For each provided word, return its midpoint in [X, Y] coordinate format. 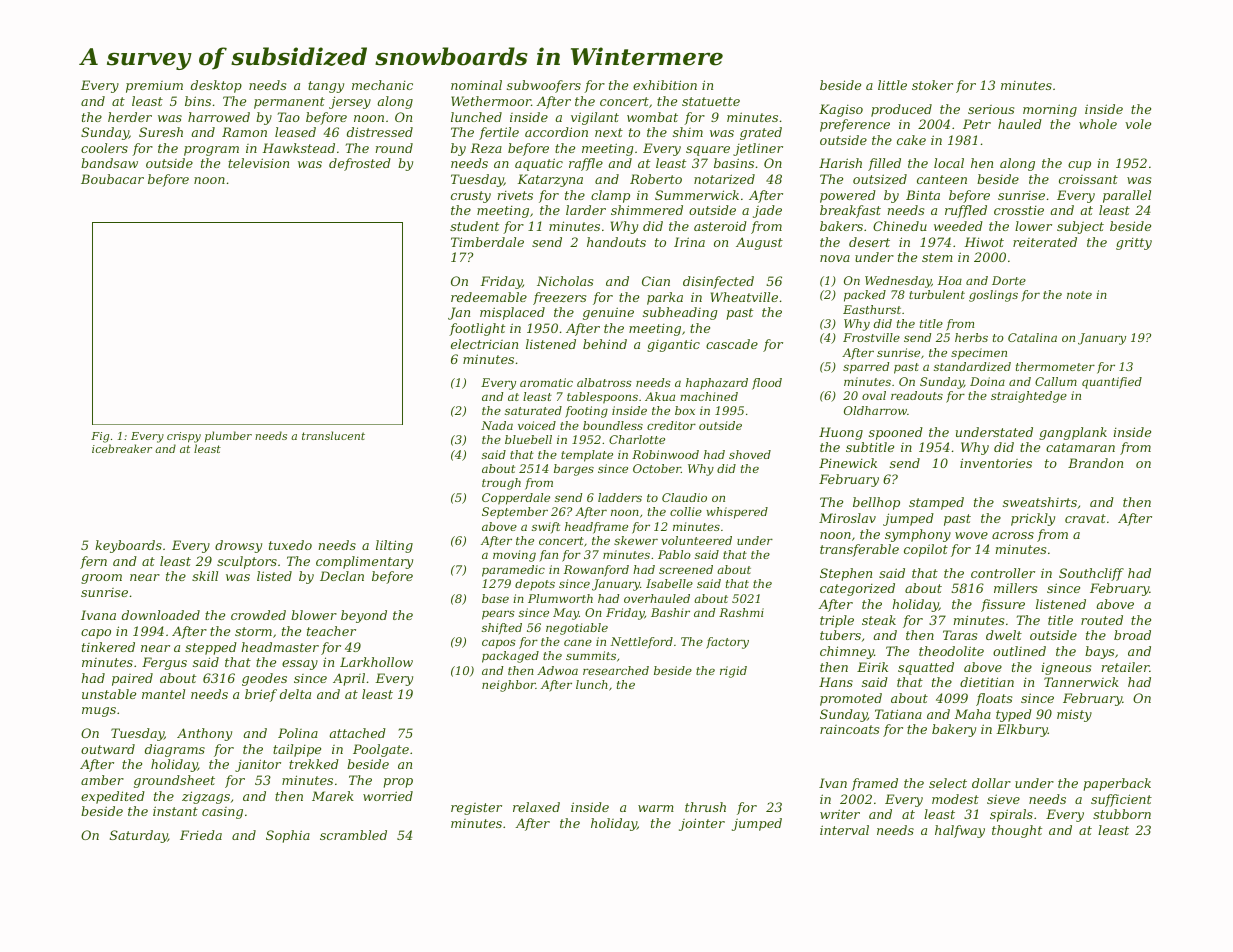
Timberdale [487, 242]
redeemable [489, 297]
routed [1102, 620]
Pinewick [848, 463]
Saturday [139, 836]
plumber [228, 436]
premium [154, 87]
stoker [932, 85]
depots [535, 585]
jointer [702, 824]
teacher [331, 631]
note [1079, 295]
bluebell [528, 439]
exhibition [665, 85]
